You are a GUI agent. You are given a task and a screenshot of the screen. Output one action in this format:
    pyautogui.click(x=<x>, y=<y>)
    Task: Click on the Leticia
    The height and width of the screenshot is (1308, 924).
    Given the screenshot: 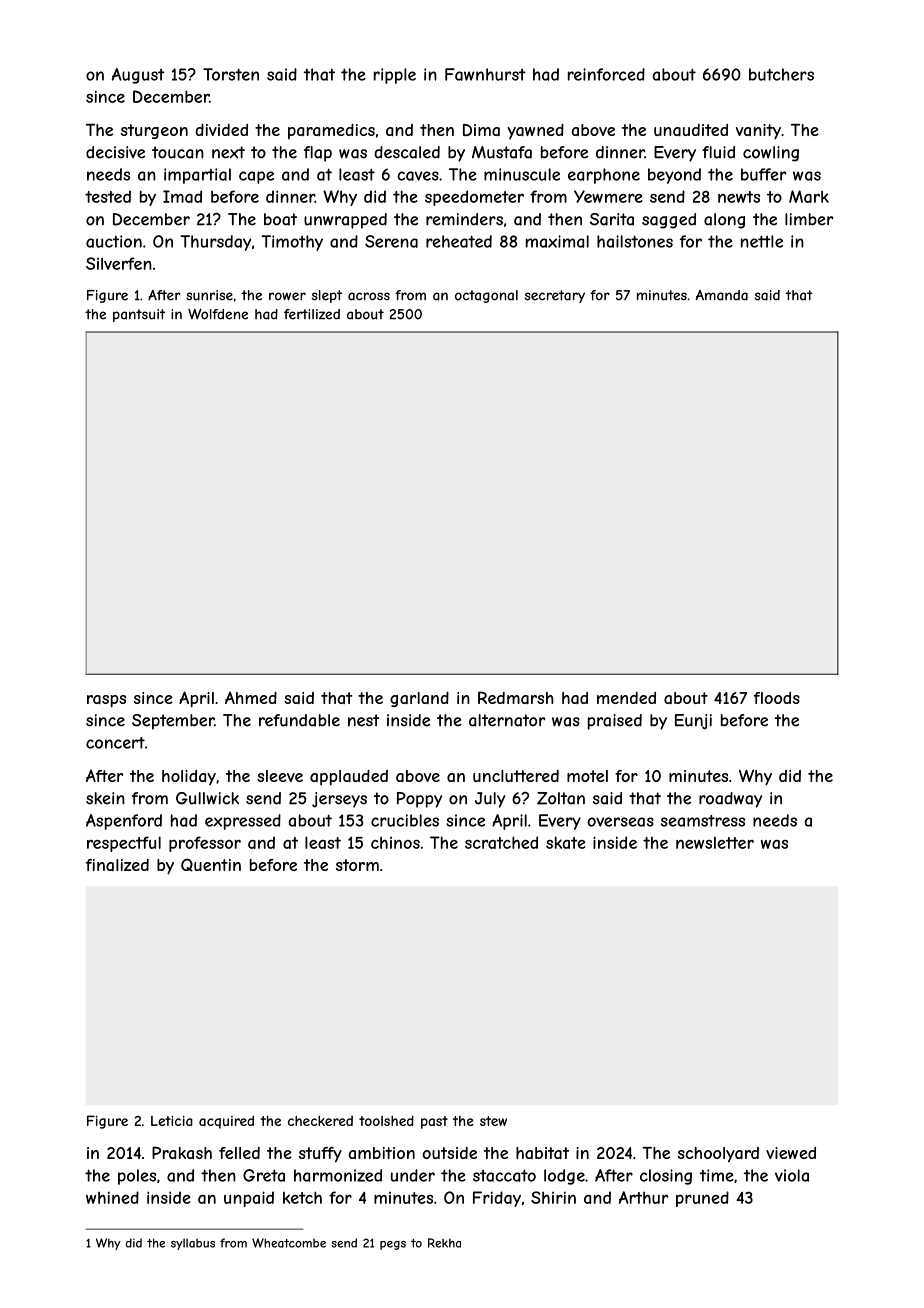 What is the action you would take?
    pyautogui.click(x=172, y=1121)
